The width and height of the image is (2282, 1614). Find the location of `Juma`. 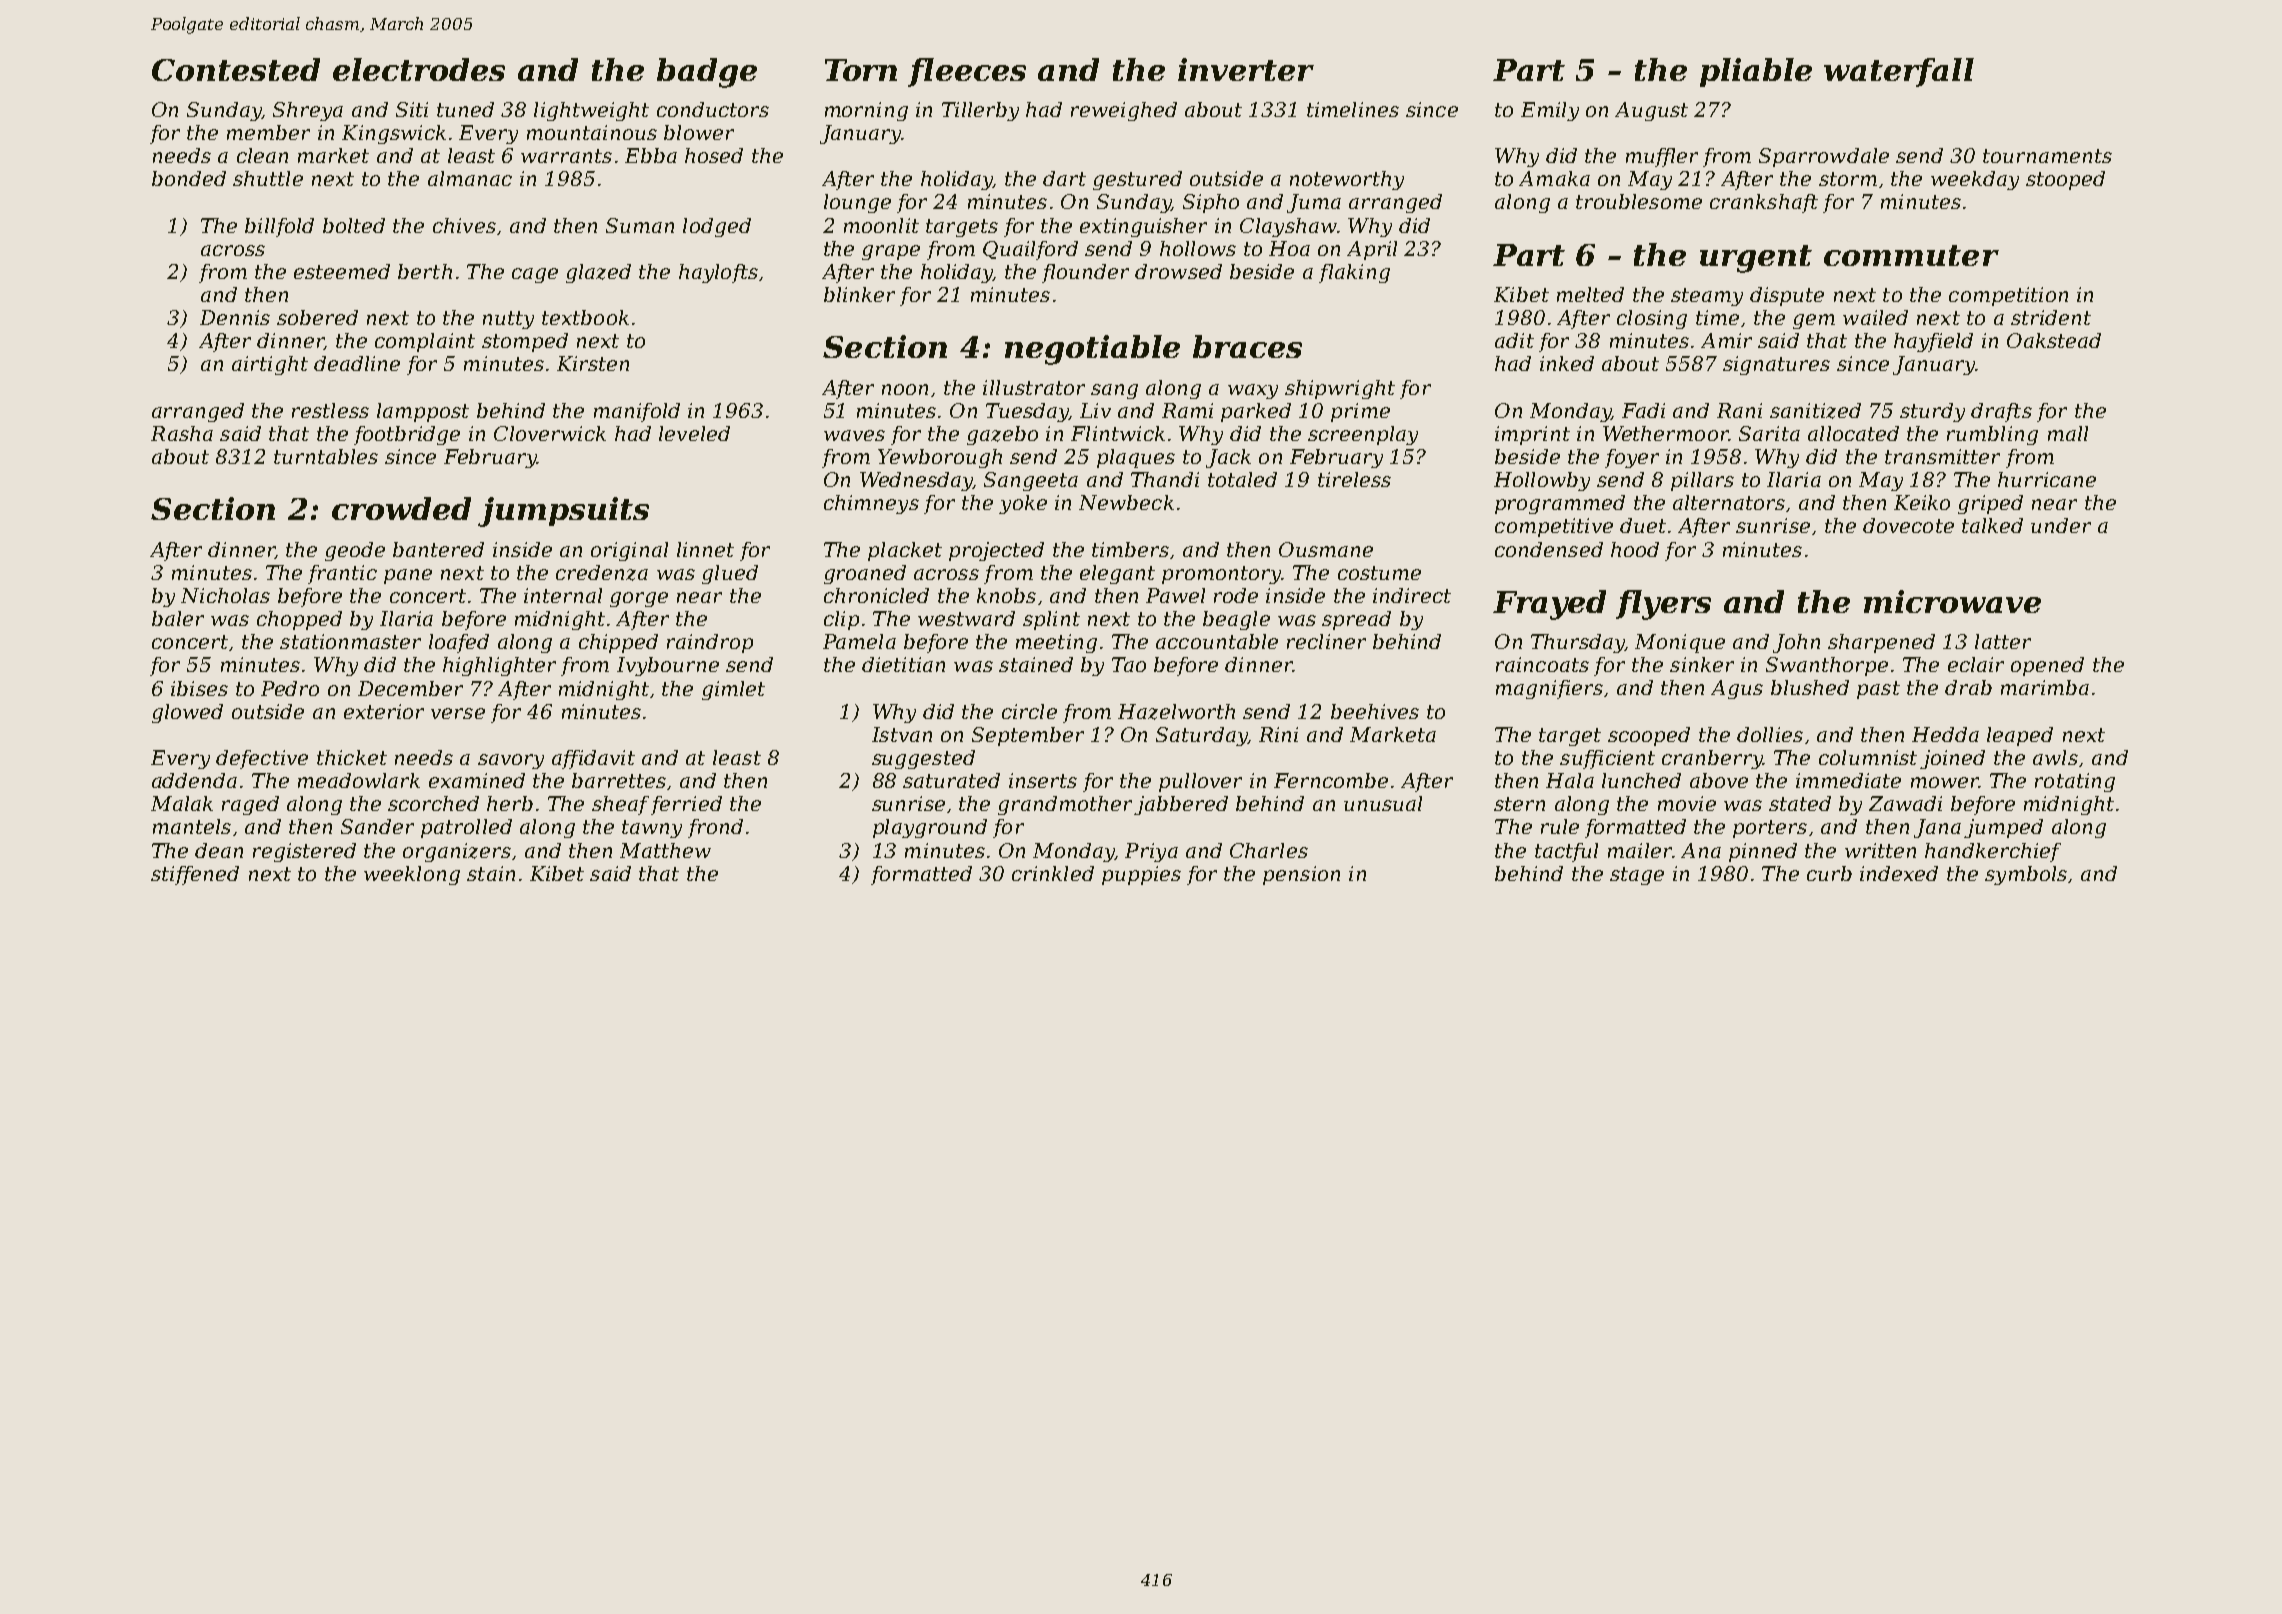

Juma is located at coordinates (1314, 203).
